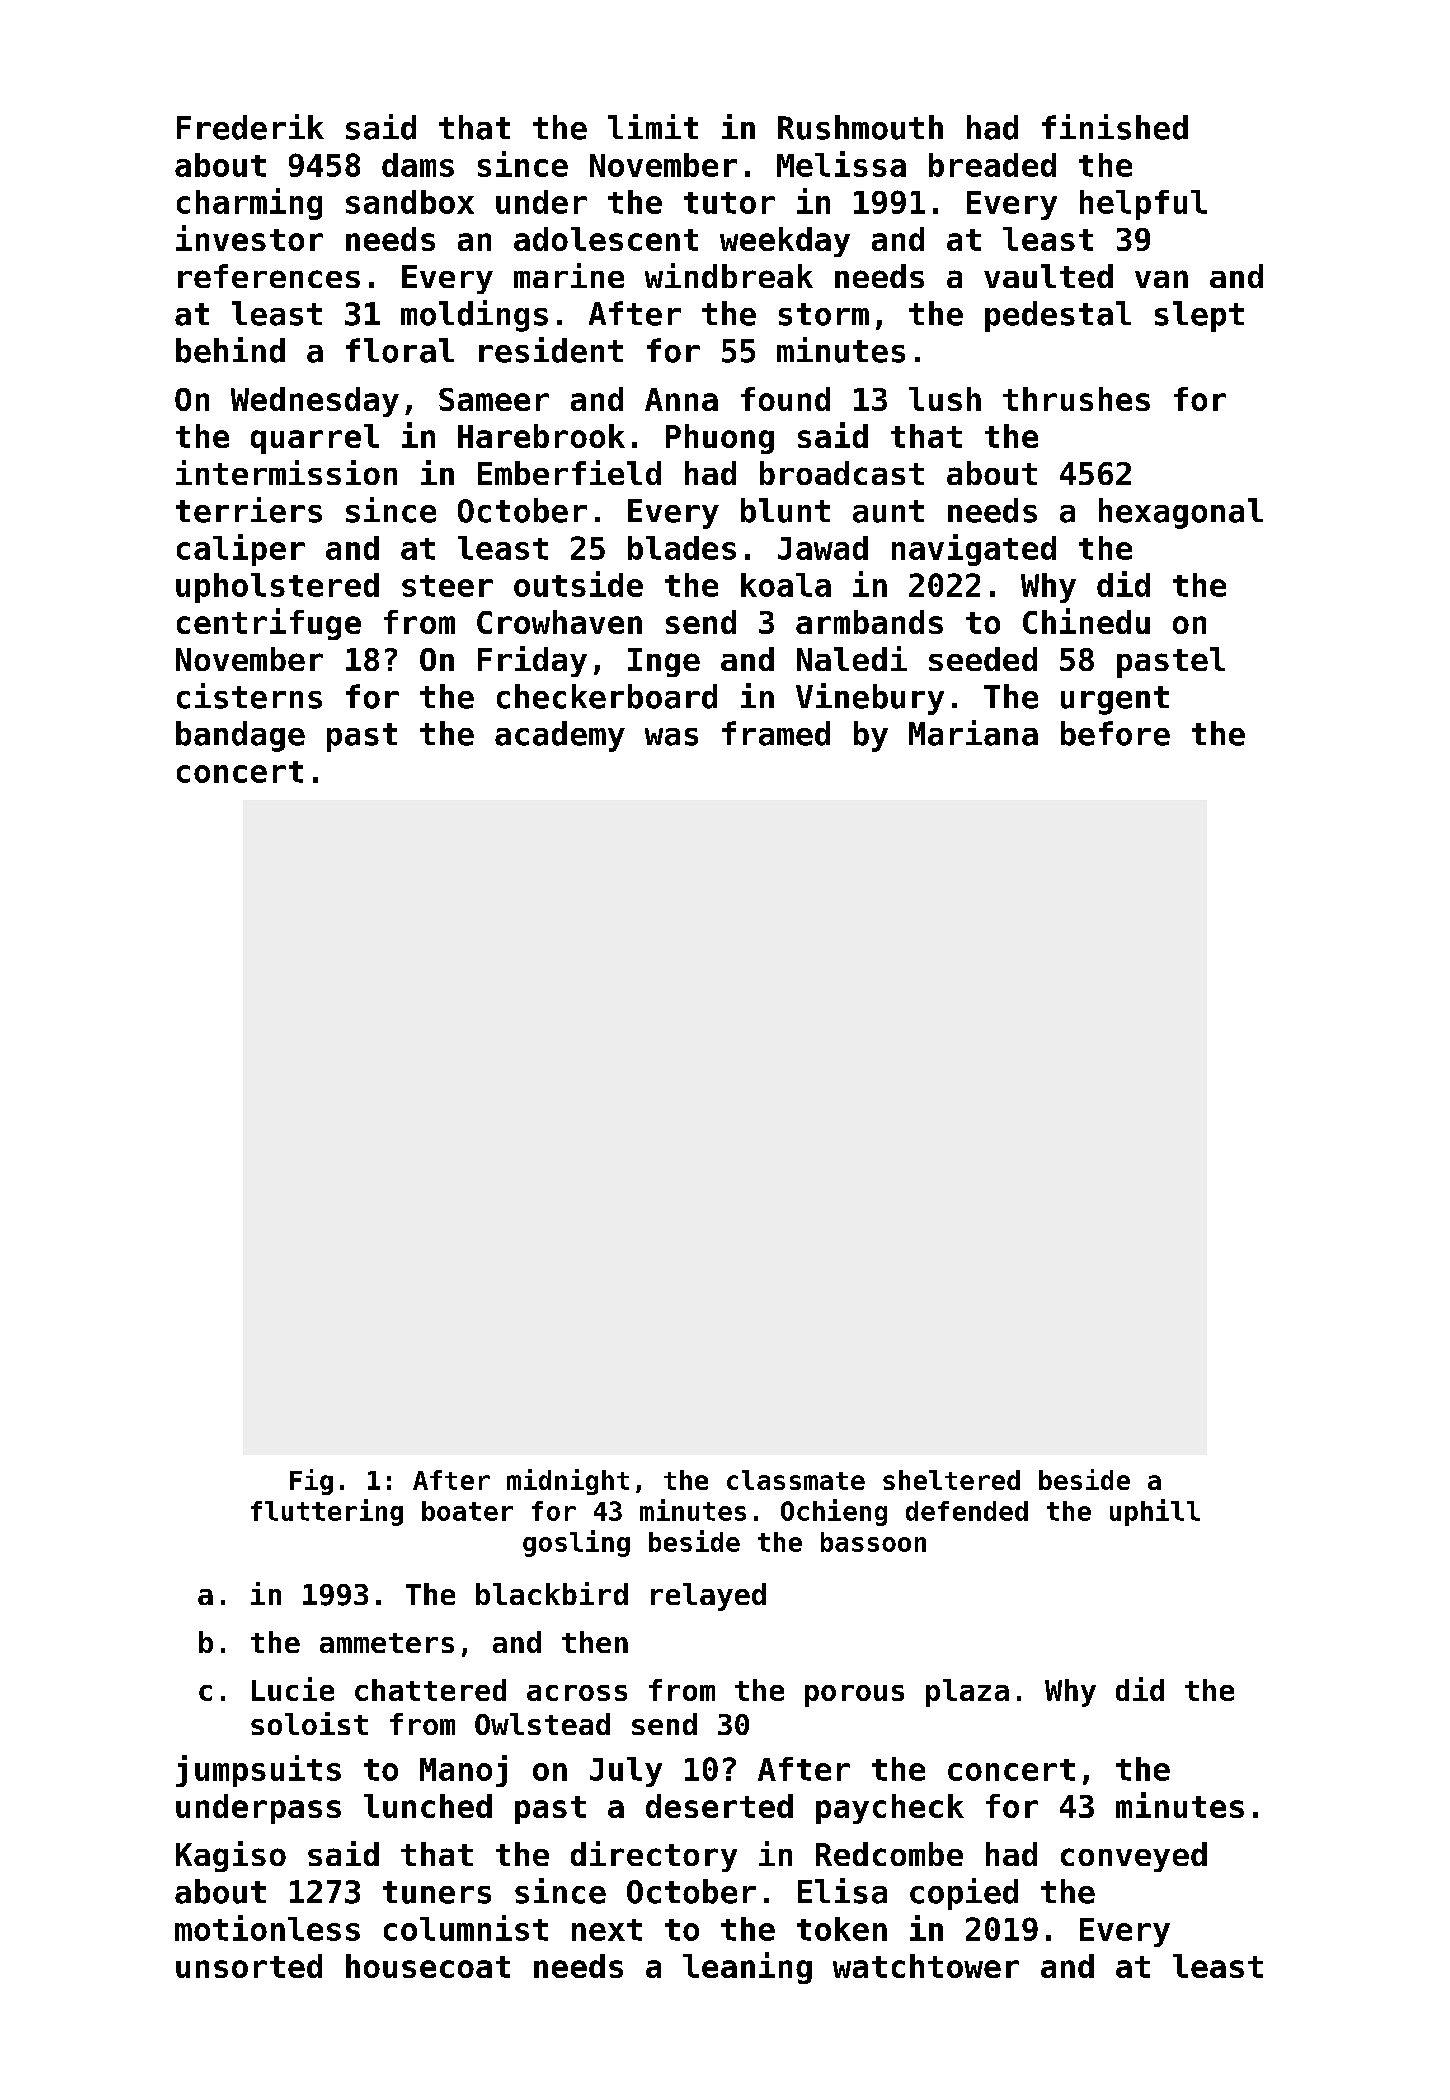 Image resolution: width=1450 pixels, height=2100 pixels. What do you see at coordinates (1115, 700) in the screenshot?
I see `urgent` at bounding box center [1115, 700].
